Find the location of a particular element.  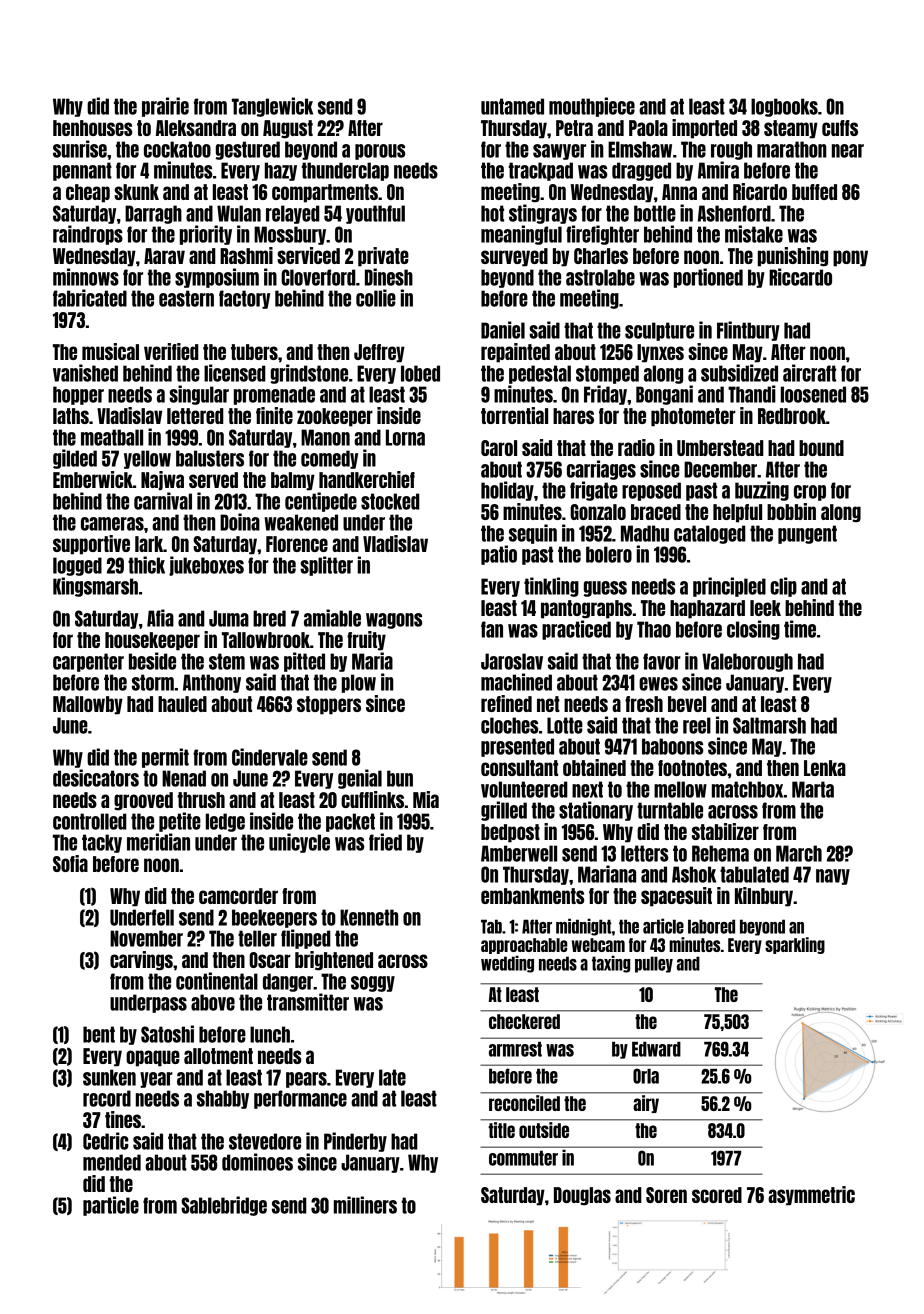

favor is located at coordinates (662, 661).
